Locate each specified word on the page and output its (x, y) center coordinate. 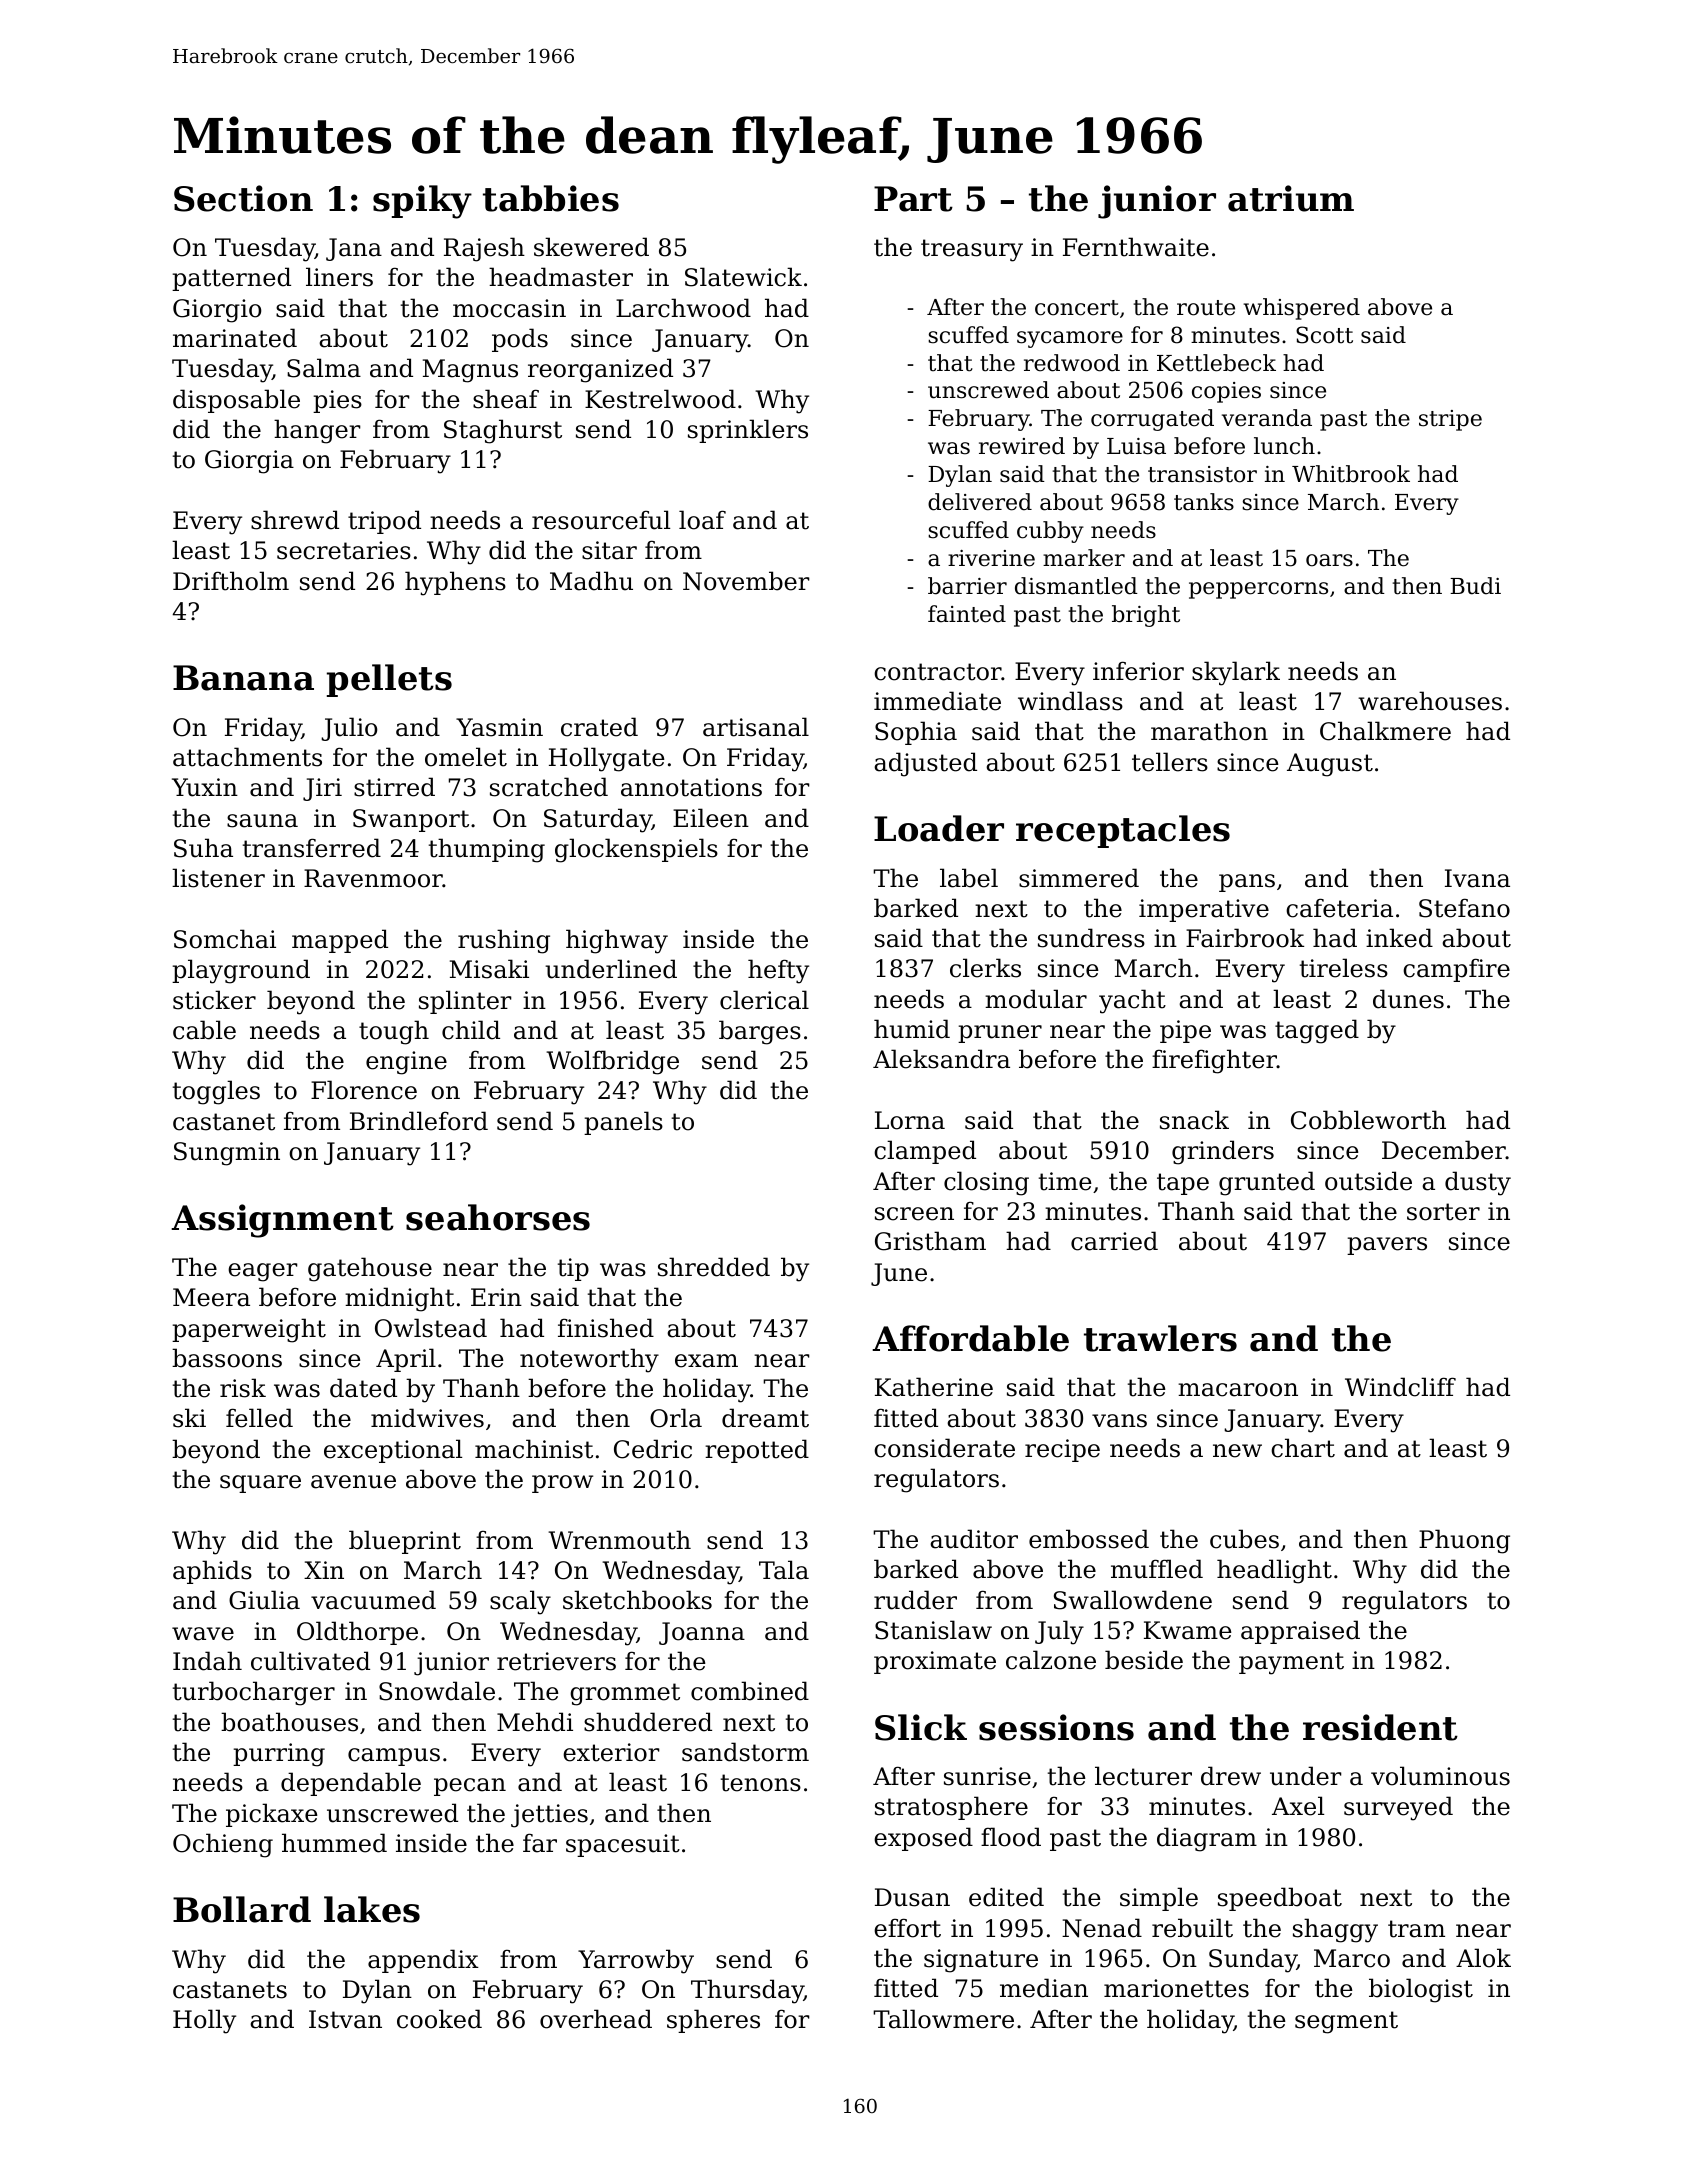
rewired (1022, 446)
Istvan (345, 2019)
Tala (784, 1570)
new (1237, 1451)
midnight (399, 1299)
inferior (1138, 671)
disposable (236, 401)
